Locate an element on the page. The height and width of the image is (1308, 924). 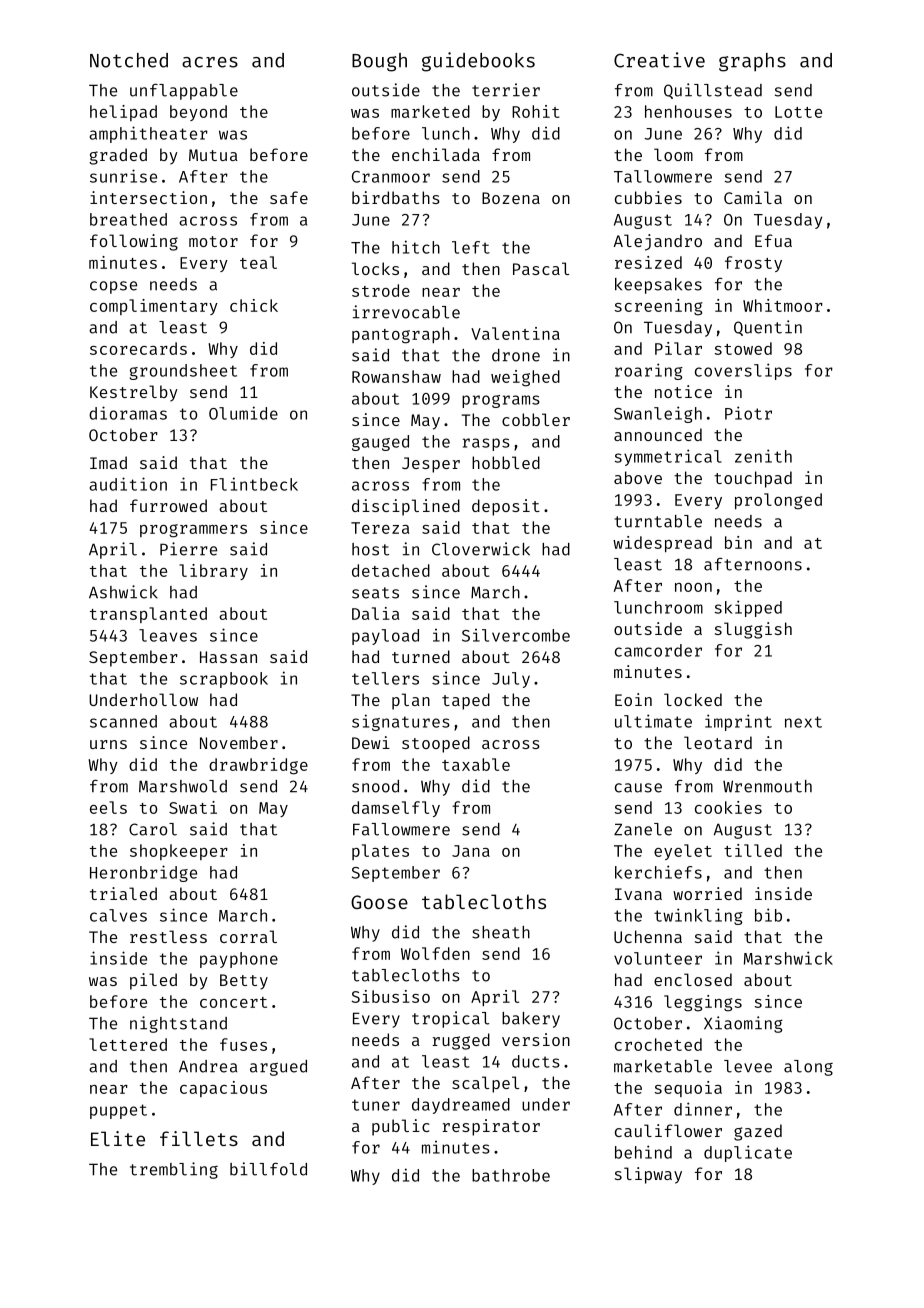
restless is located at coordinates (168, 936).
